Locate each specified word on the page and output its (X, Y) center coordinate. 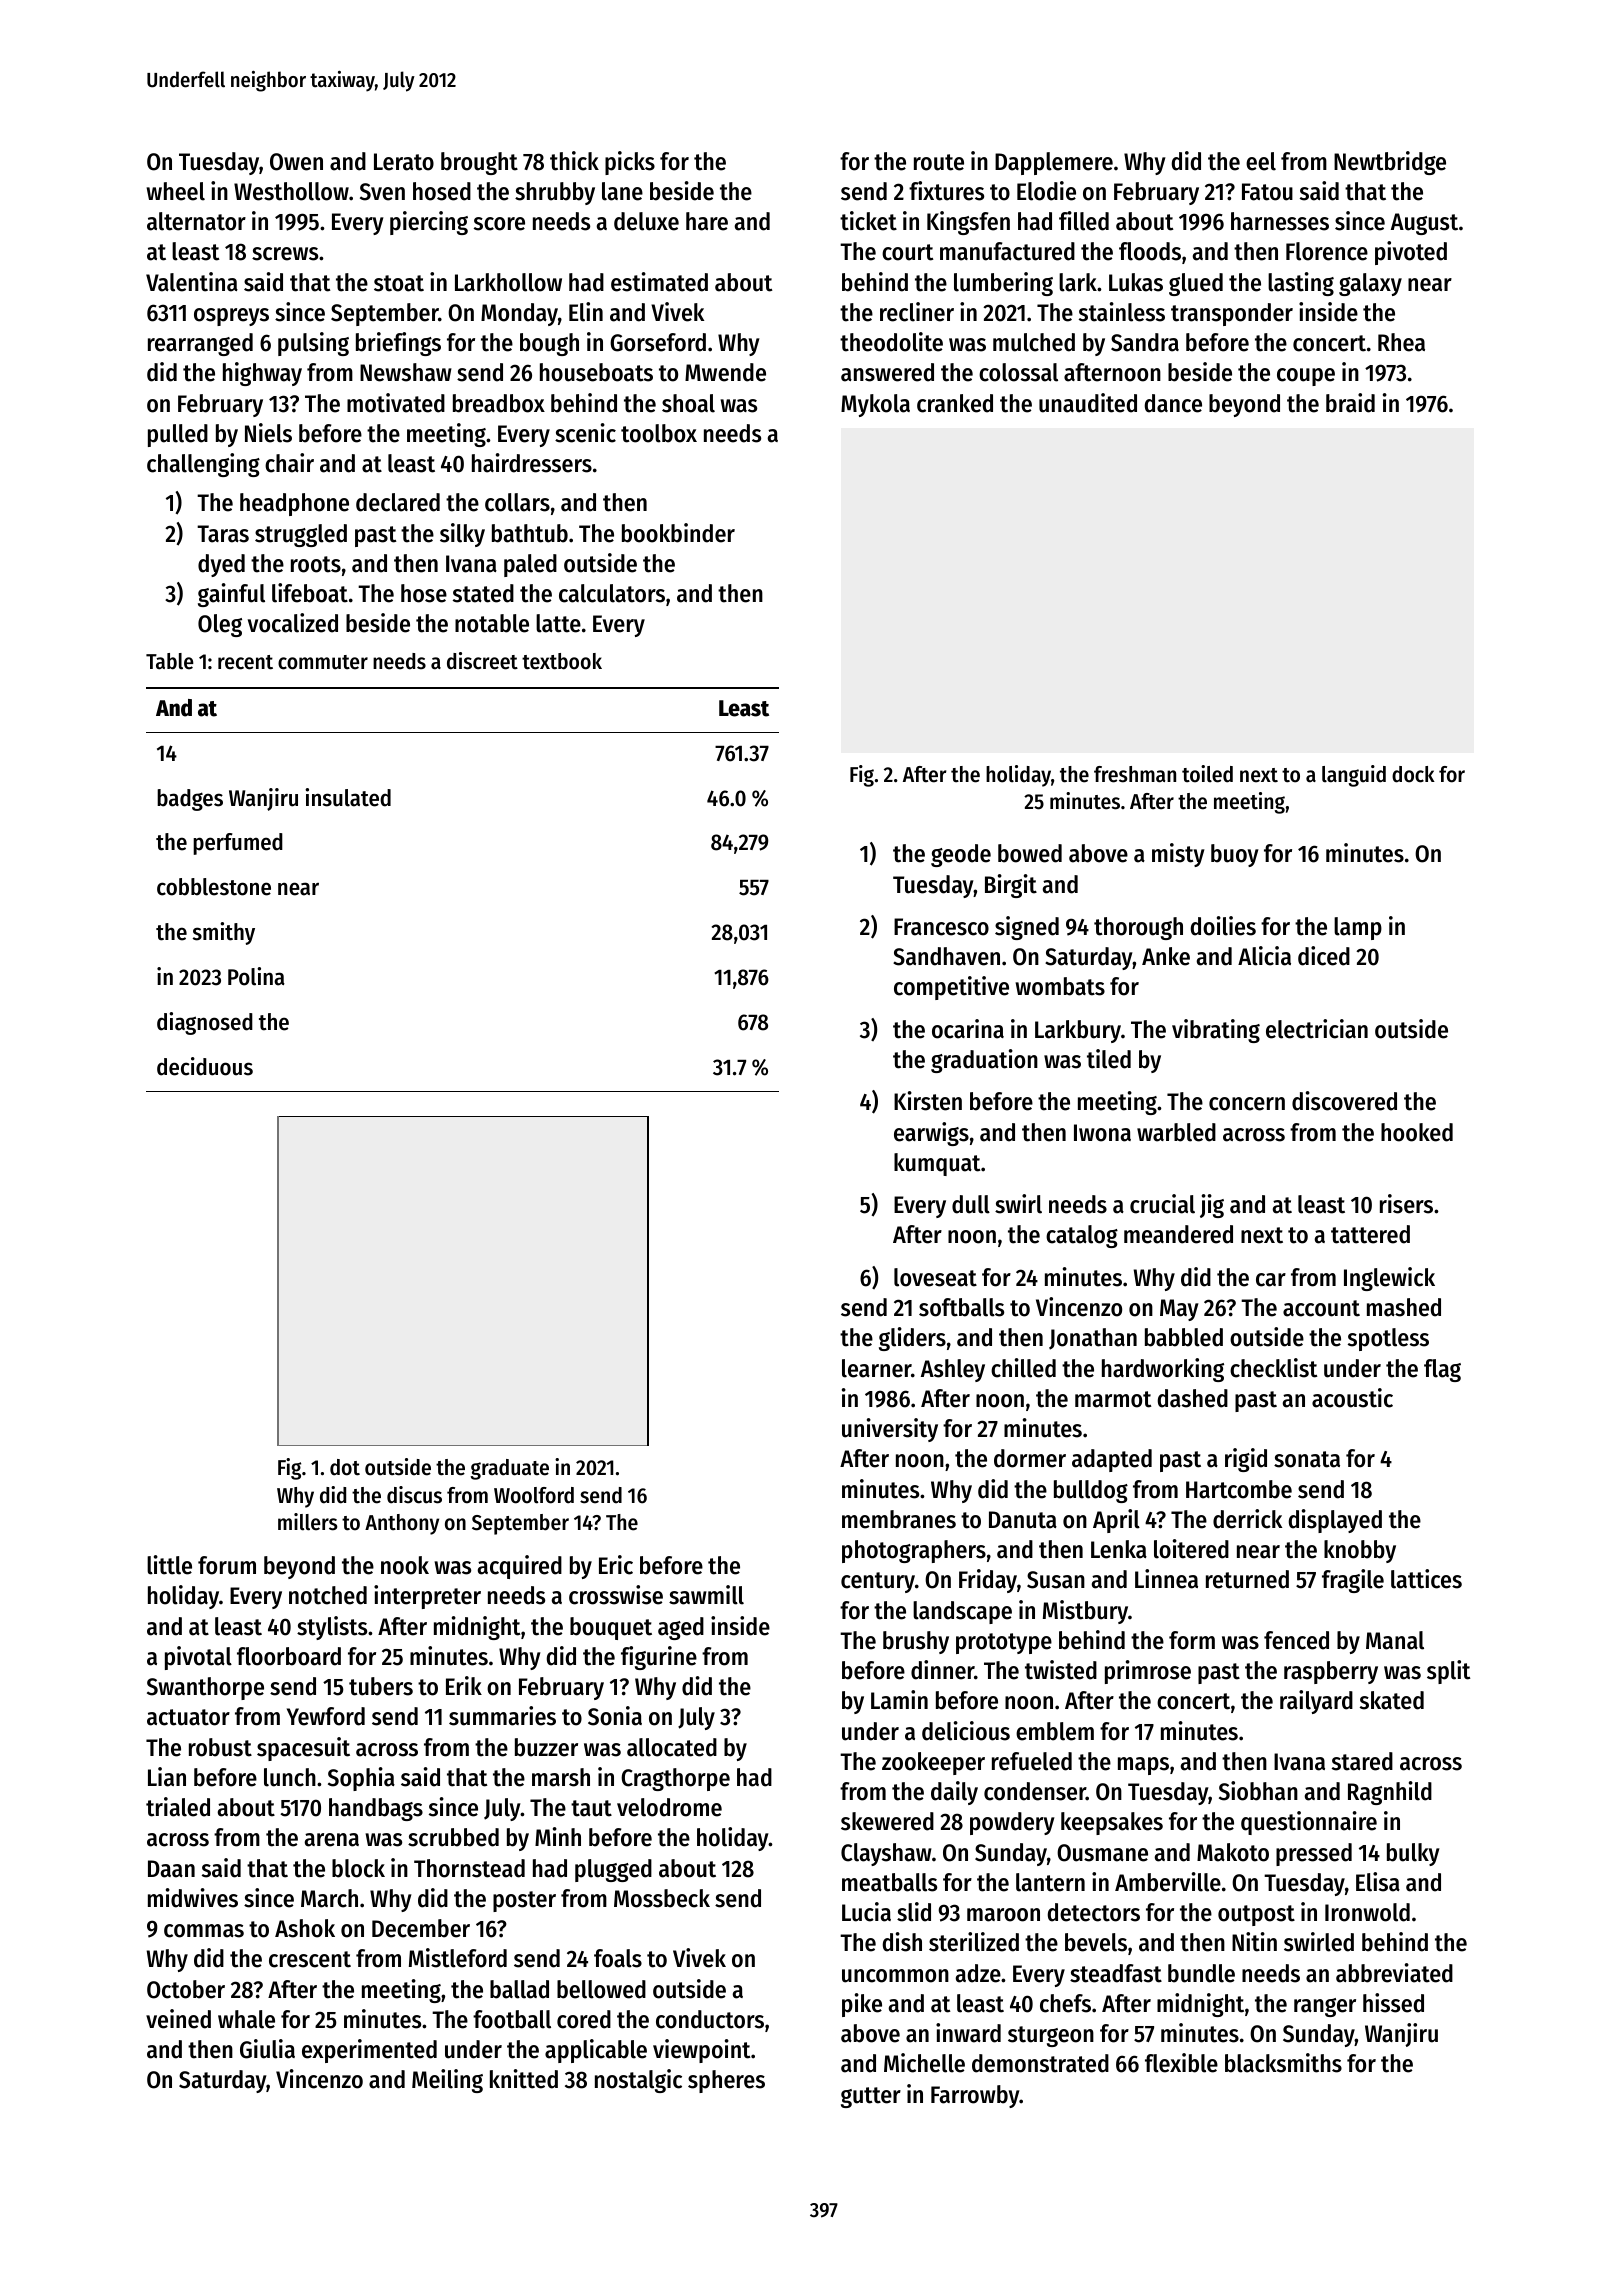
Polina (256, 976)
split (1449, 1672)
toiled (1207, 774)
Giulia (267, 2049)
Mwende (725, 372)
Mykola (875, 405)
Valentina (192, 282)
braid (1350, 403)
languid (1354, 776)
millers (307, 1522)
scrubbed (453, 1837)
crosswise (616, 1595)
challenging (203, 465)
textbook (562, 661)
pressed (1314, 1854)
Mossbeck (662, 1898)
